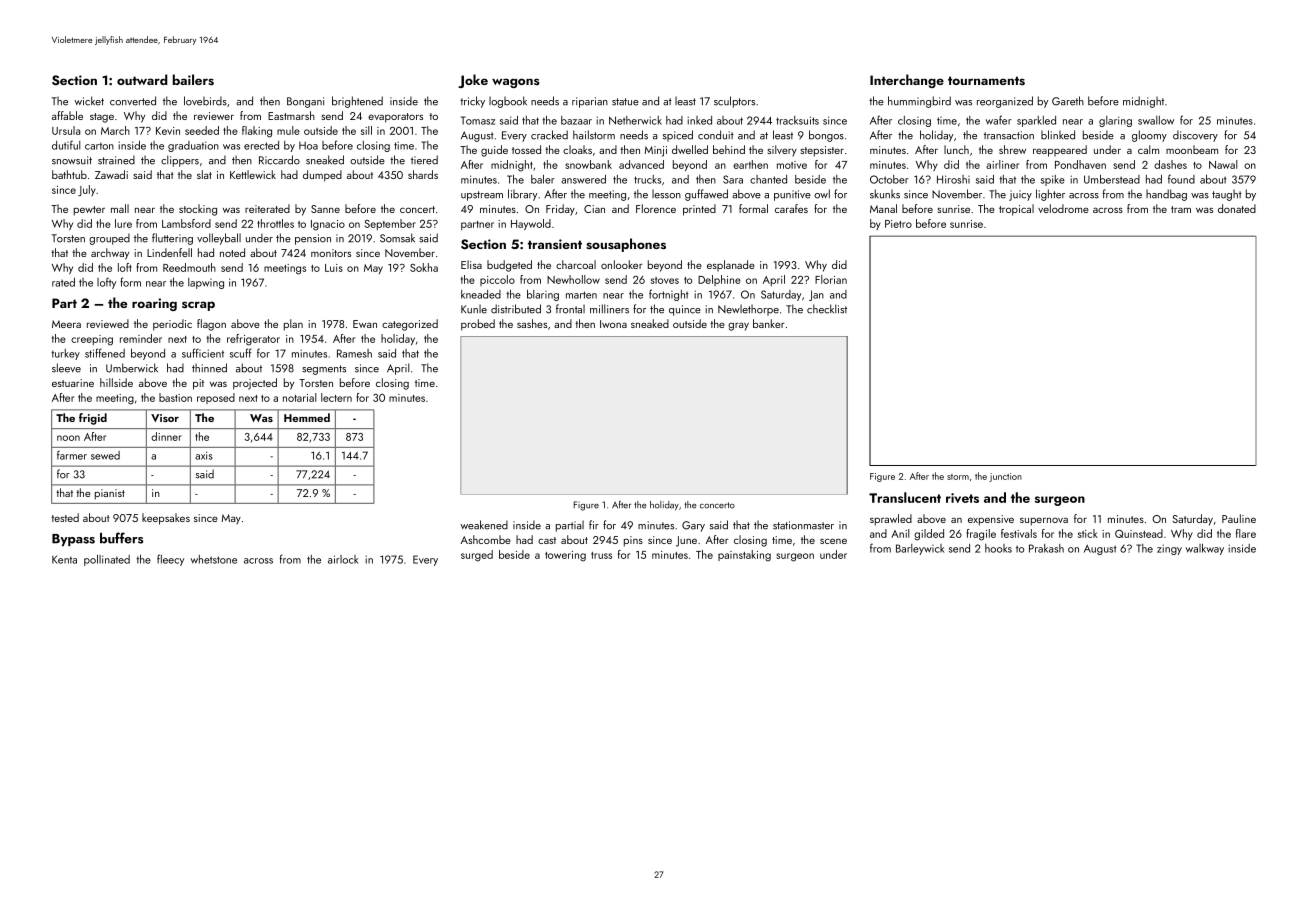  Describe the element at coordinates (831, 279) in the image. I see `Florian` at that location.
